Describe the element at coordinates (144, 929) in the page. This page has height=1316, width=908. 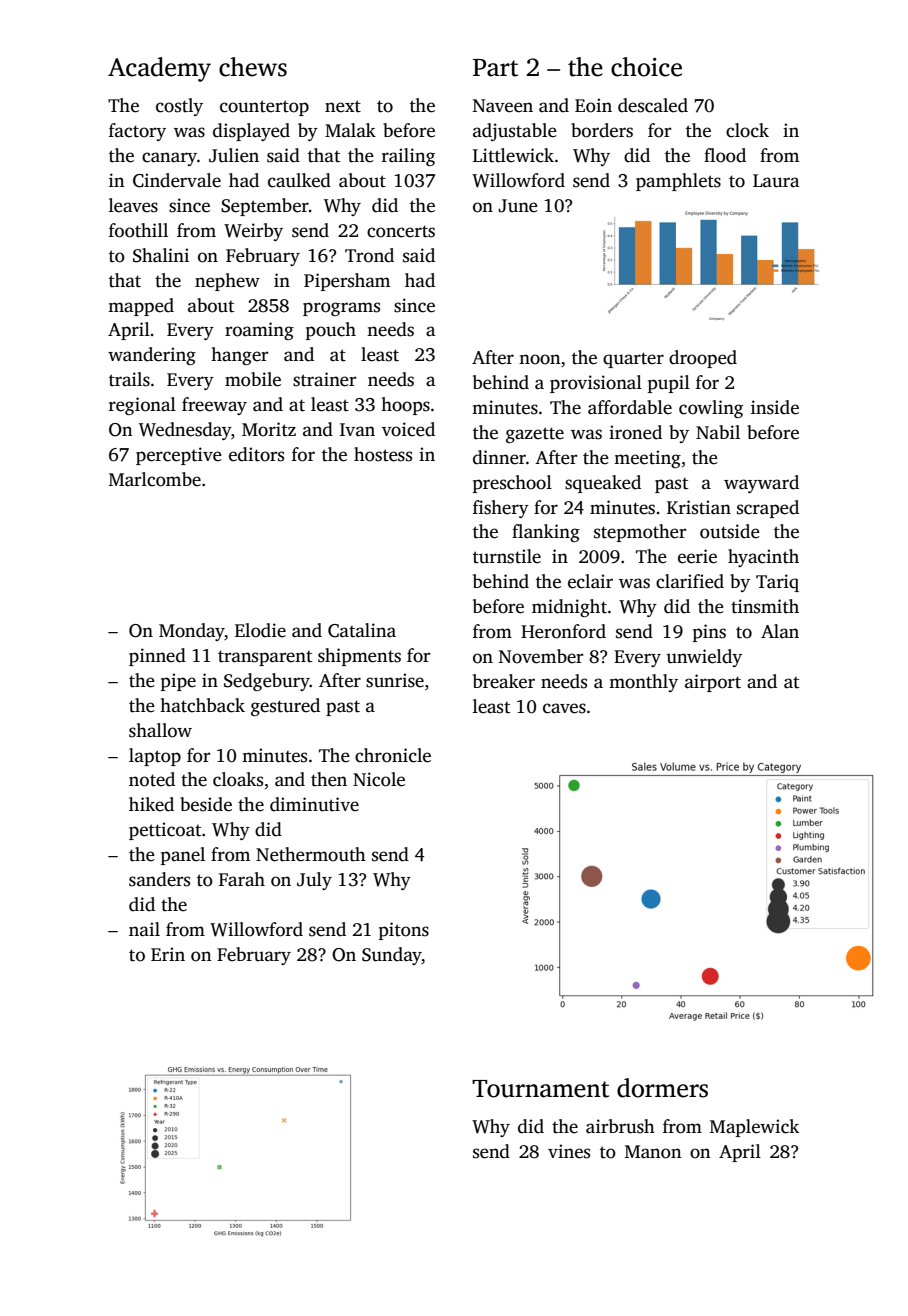
I see `nail` at that location.
